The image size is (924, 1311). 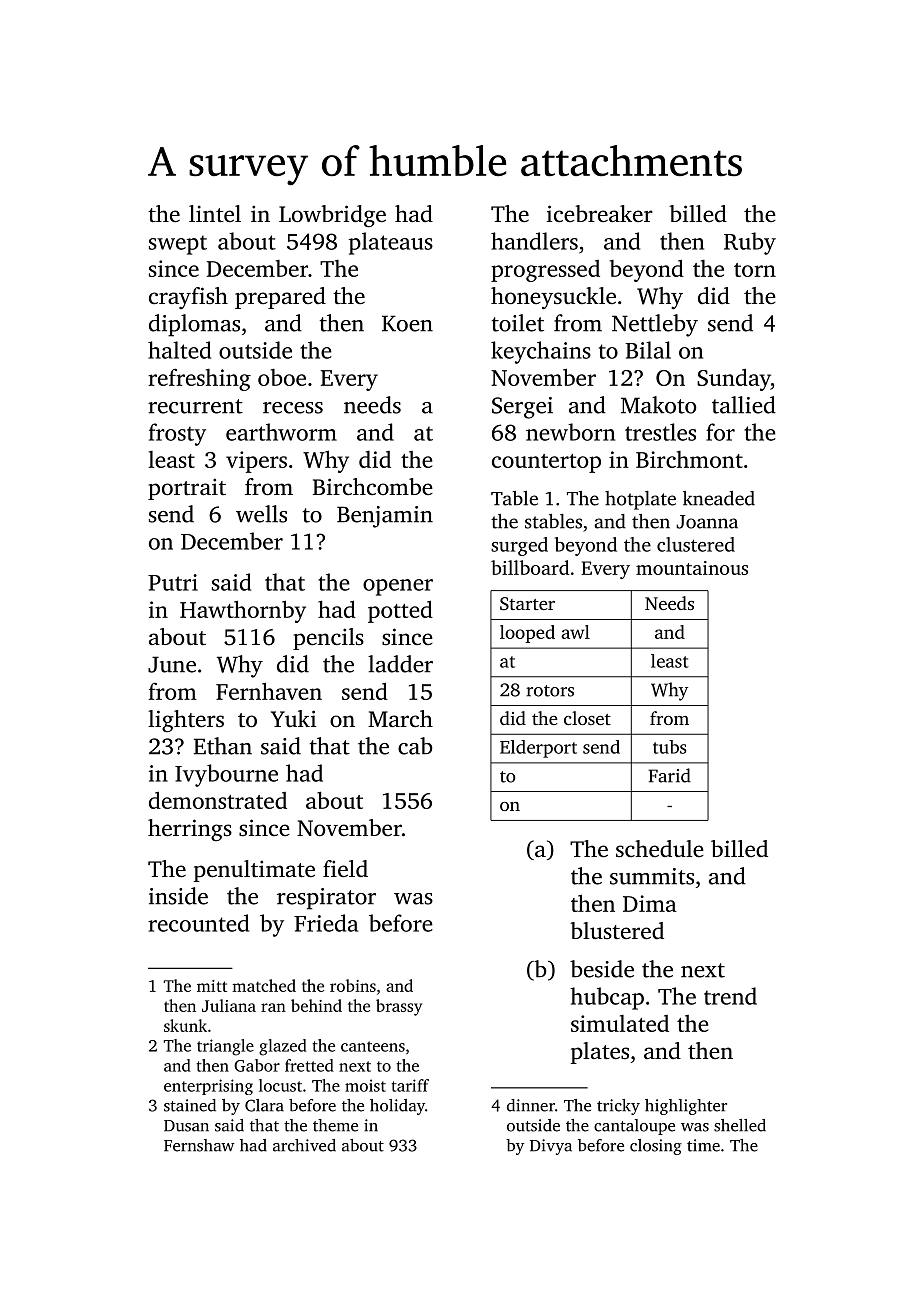 What do you see at coordinates (652, 876) in the screenshot?
I see `summits` at bounding box center [652, 876].
